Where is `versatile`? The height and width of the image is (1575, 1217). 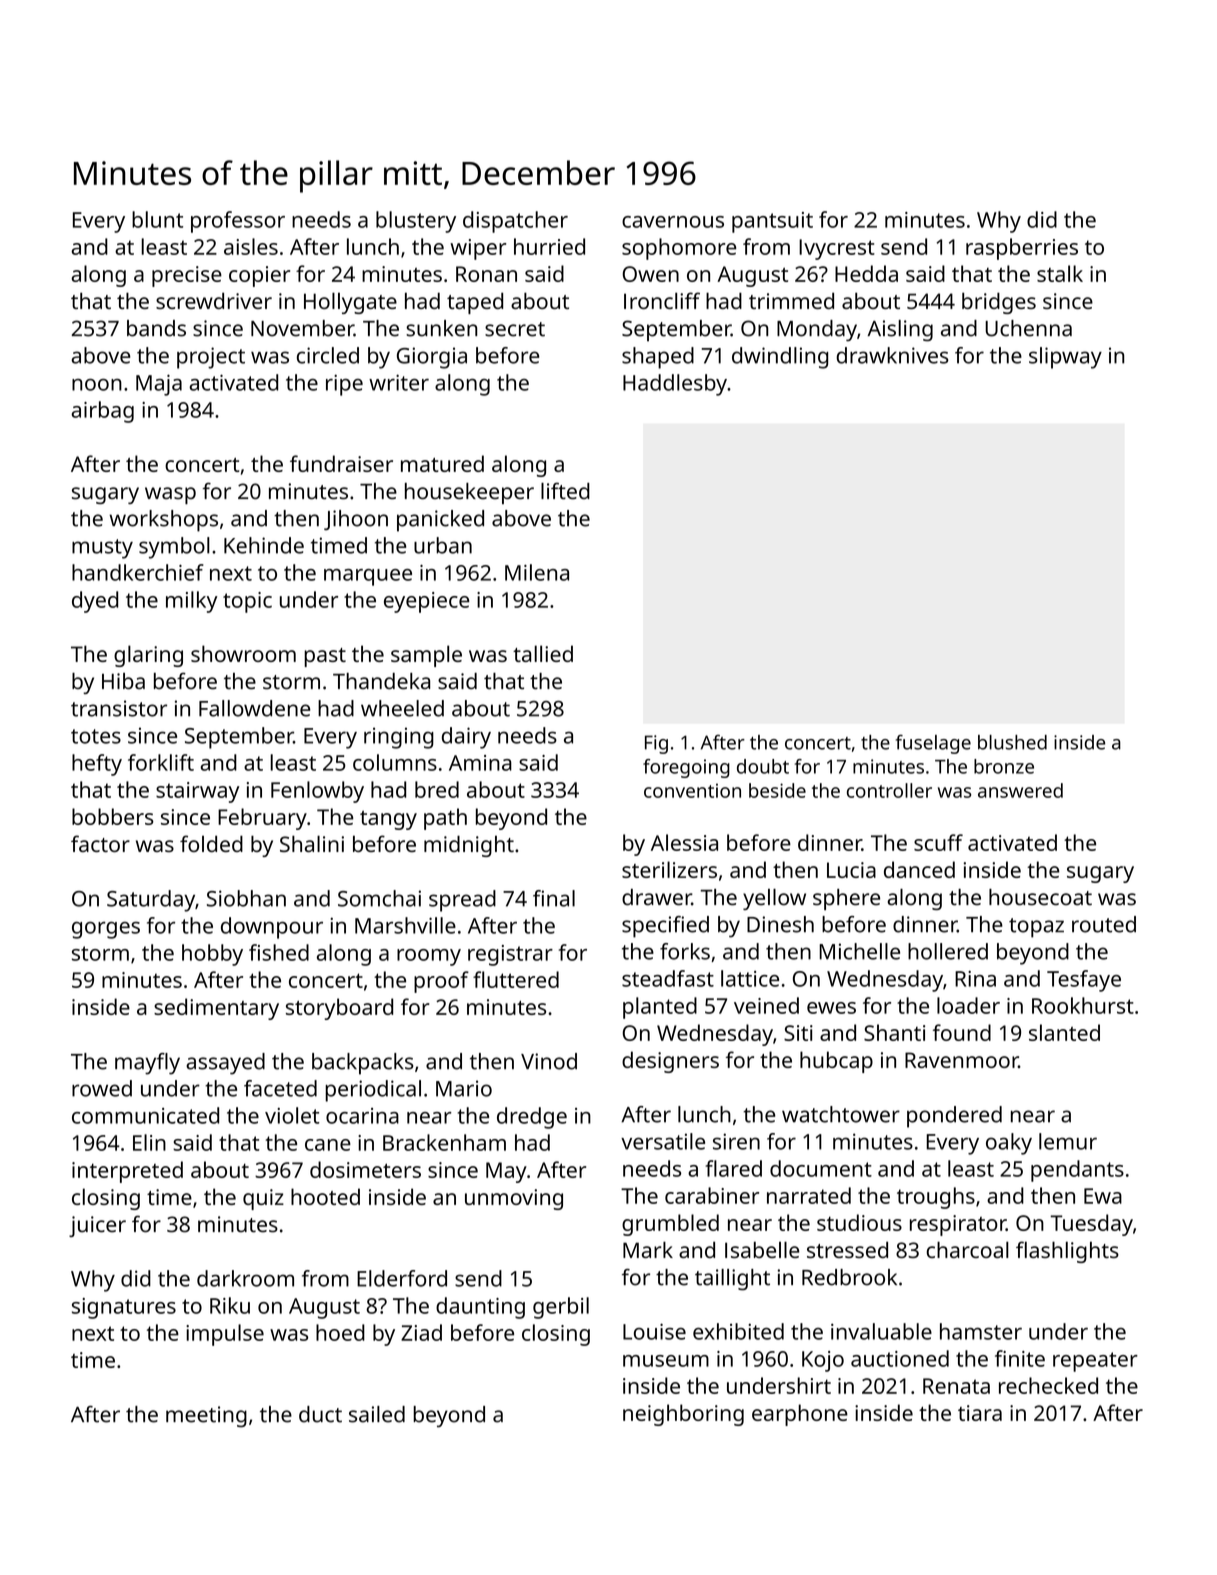 versatile is located at coordinates (663, 1141).
